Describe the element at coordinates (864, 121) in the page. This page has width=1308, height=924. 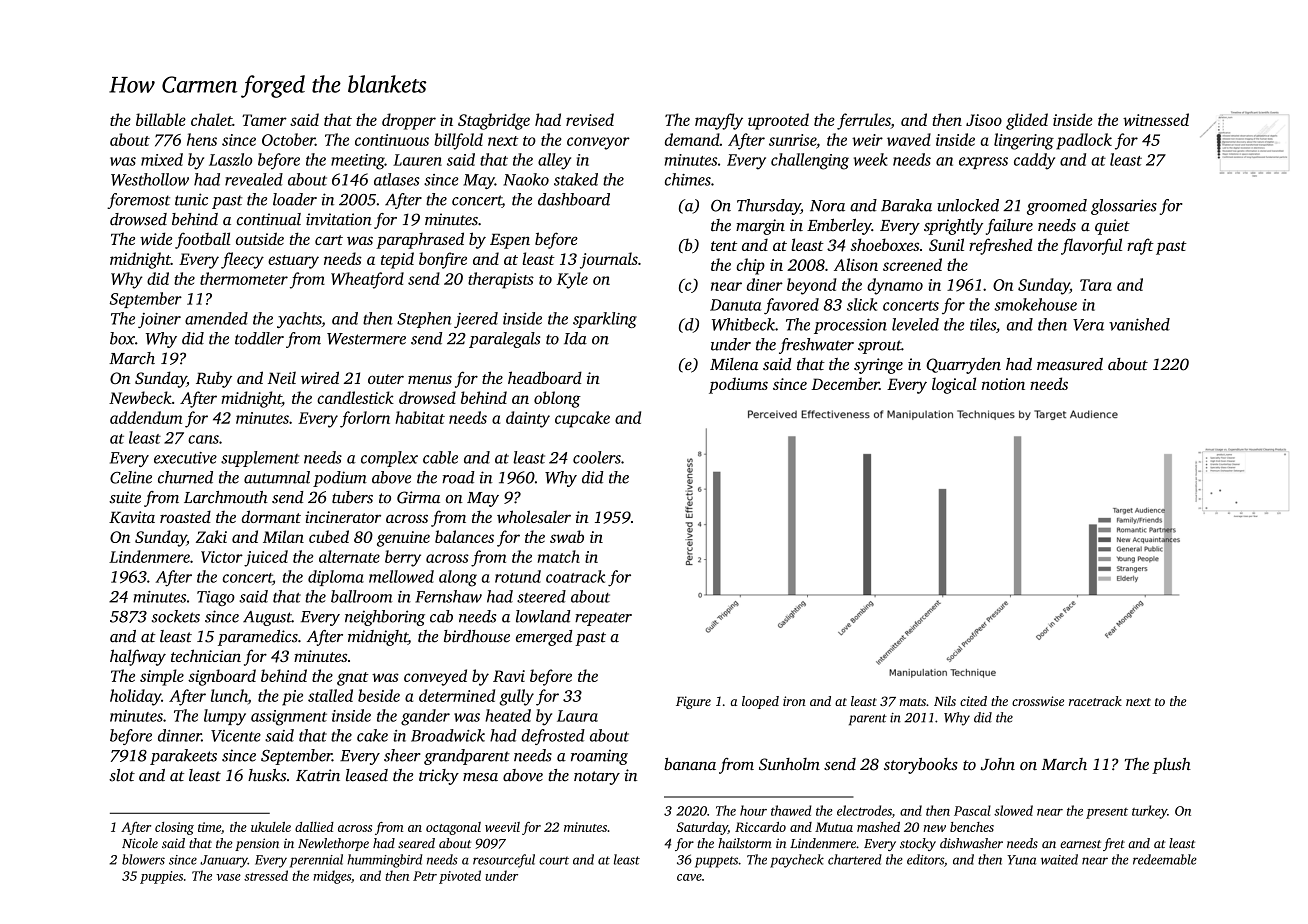
I see `ferrules` at that location.
